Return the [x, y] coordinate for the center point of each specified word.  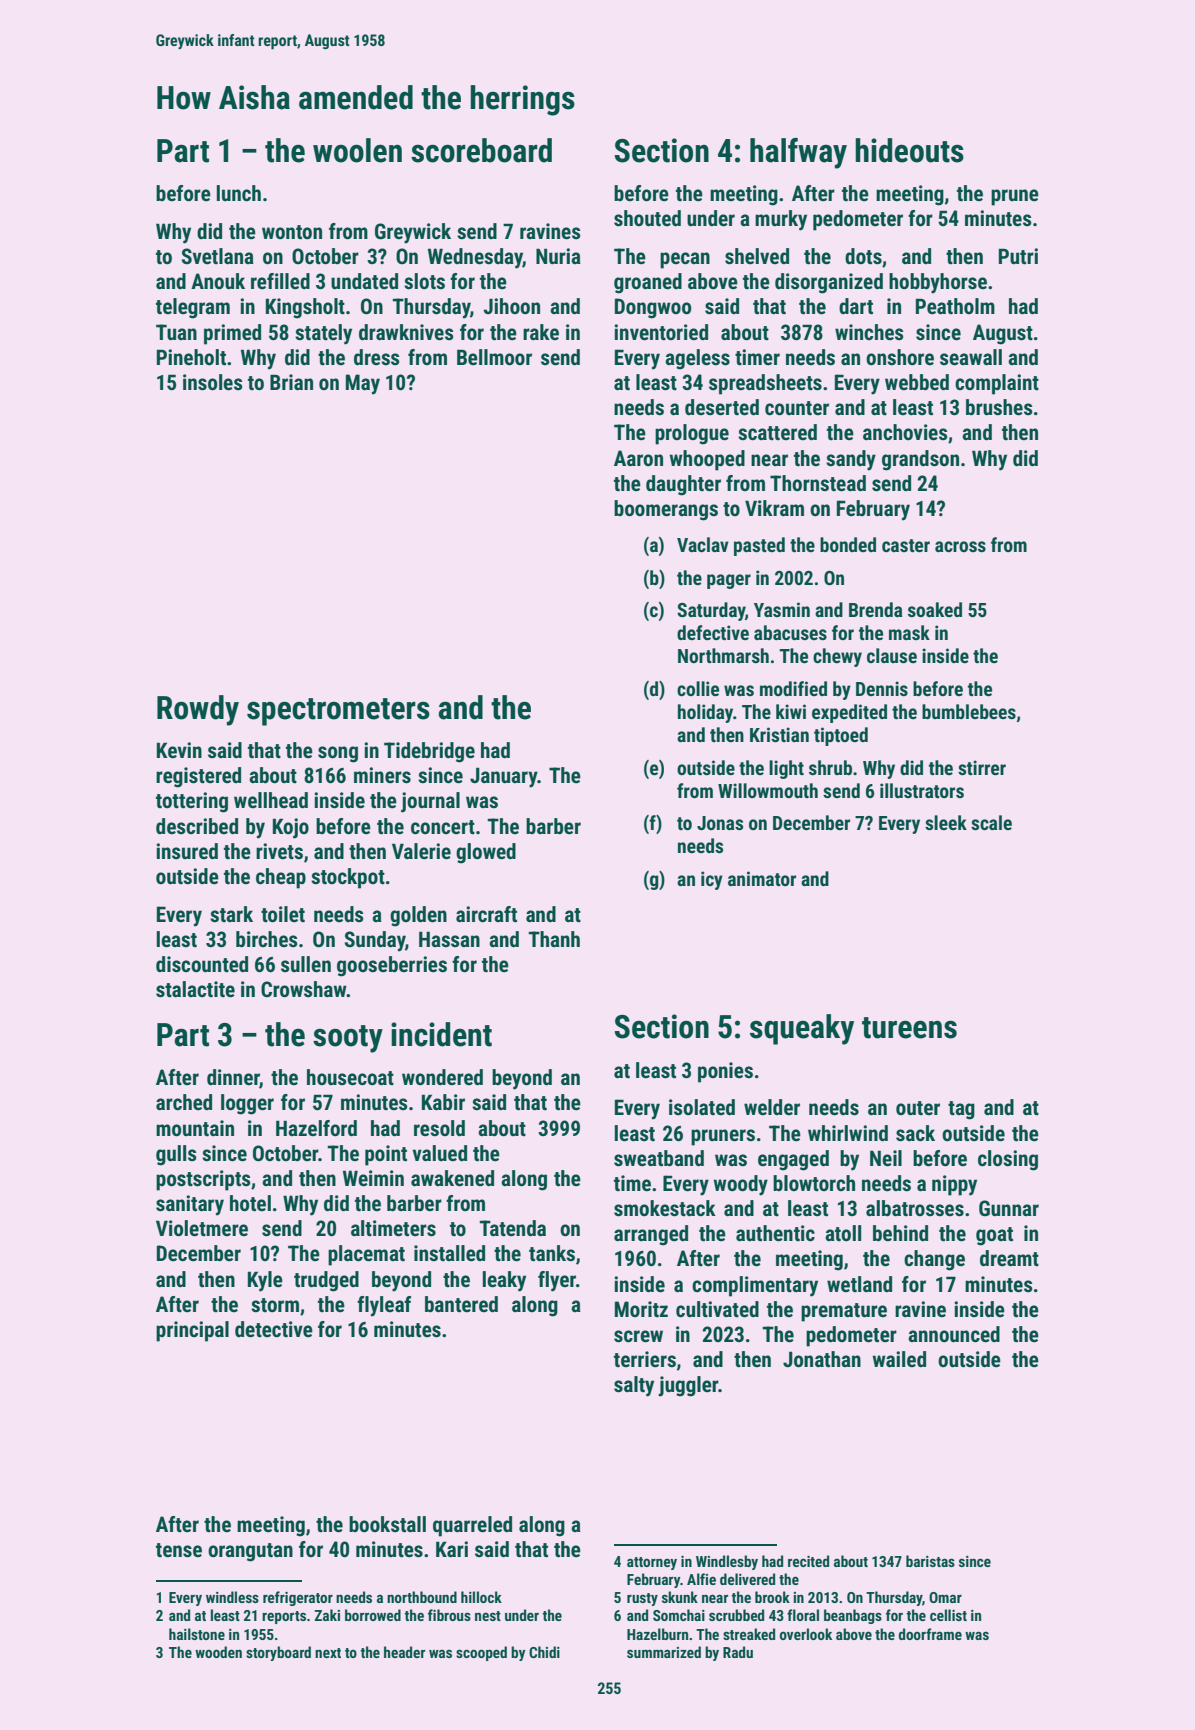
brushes [999, 407]
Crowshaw [304, 989]
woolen [357, 150]
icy [712, 880]
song [338, 754]
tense [179, 1550]
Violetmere [202, 1228]
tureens [909, 1028]
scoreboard [481, 150]
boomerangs [666, 510]
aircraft [486, 914]
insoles [213, 382]
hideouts [909, 150]
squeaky [802, 1029]
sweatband [659, 1158]
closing [1008, 1160]
